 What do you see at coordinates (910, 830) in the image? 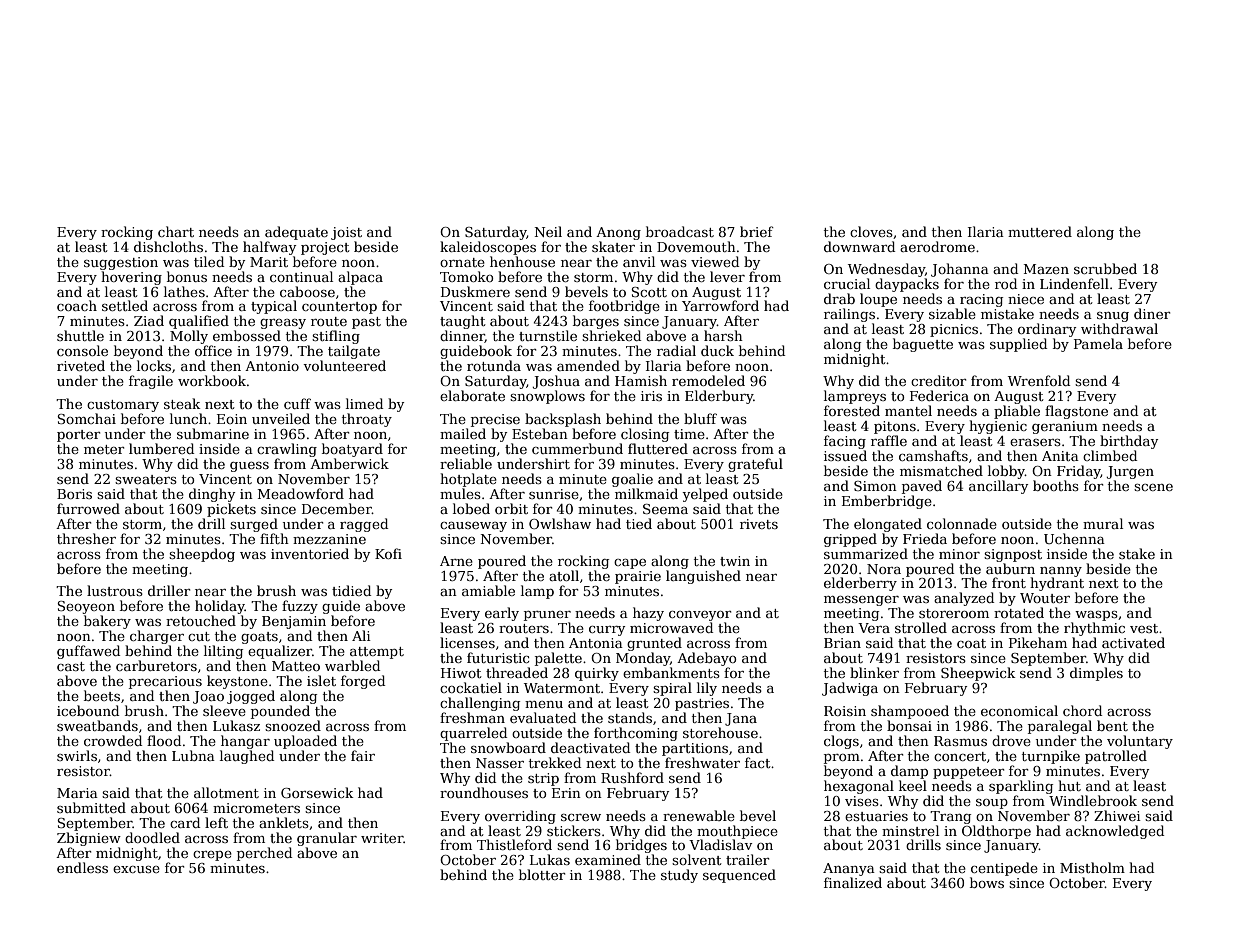
I see `minstrel` at bounding box center [910, 830].
